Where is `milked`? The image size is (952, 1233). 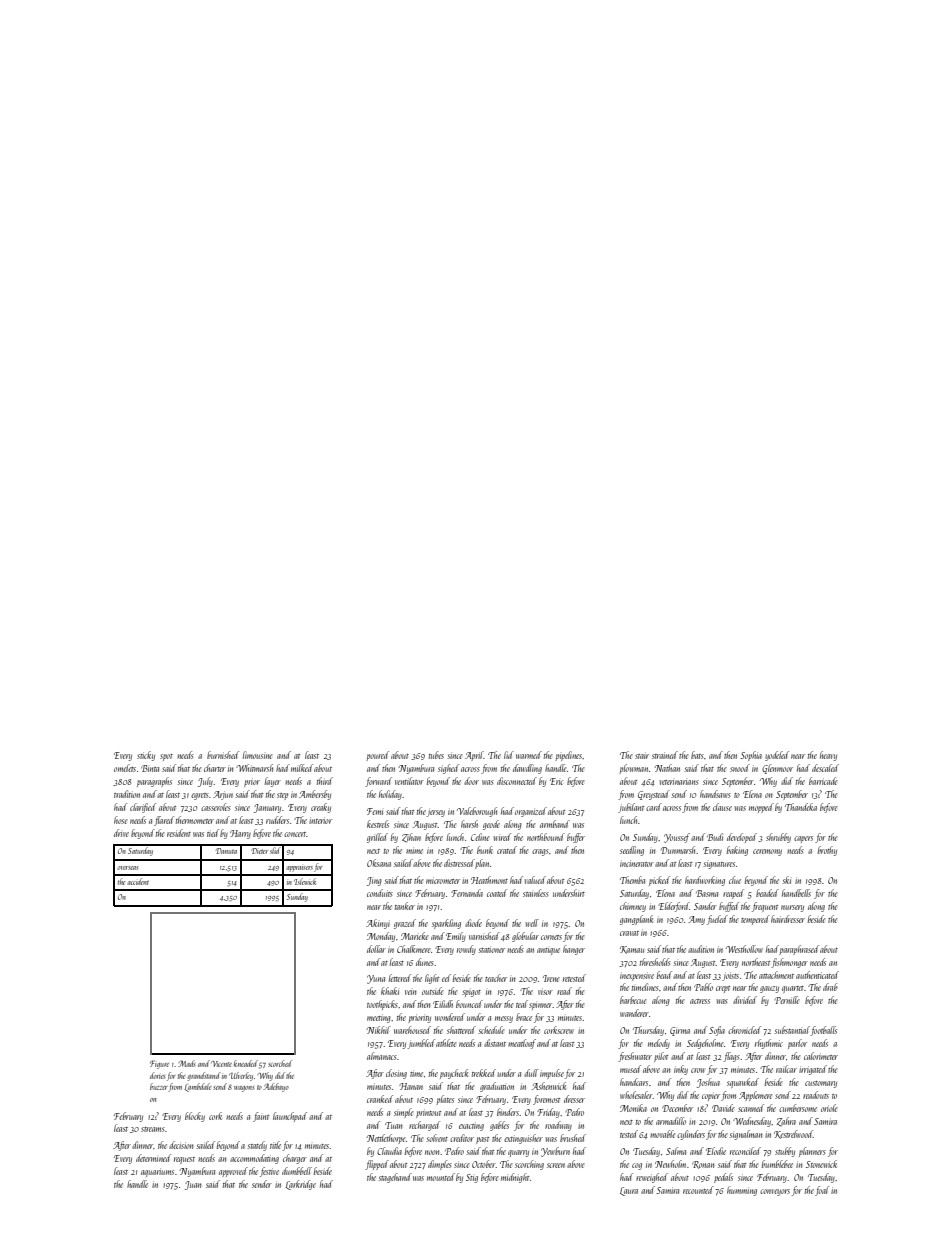 milked is located at coordinates (302, 768).
